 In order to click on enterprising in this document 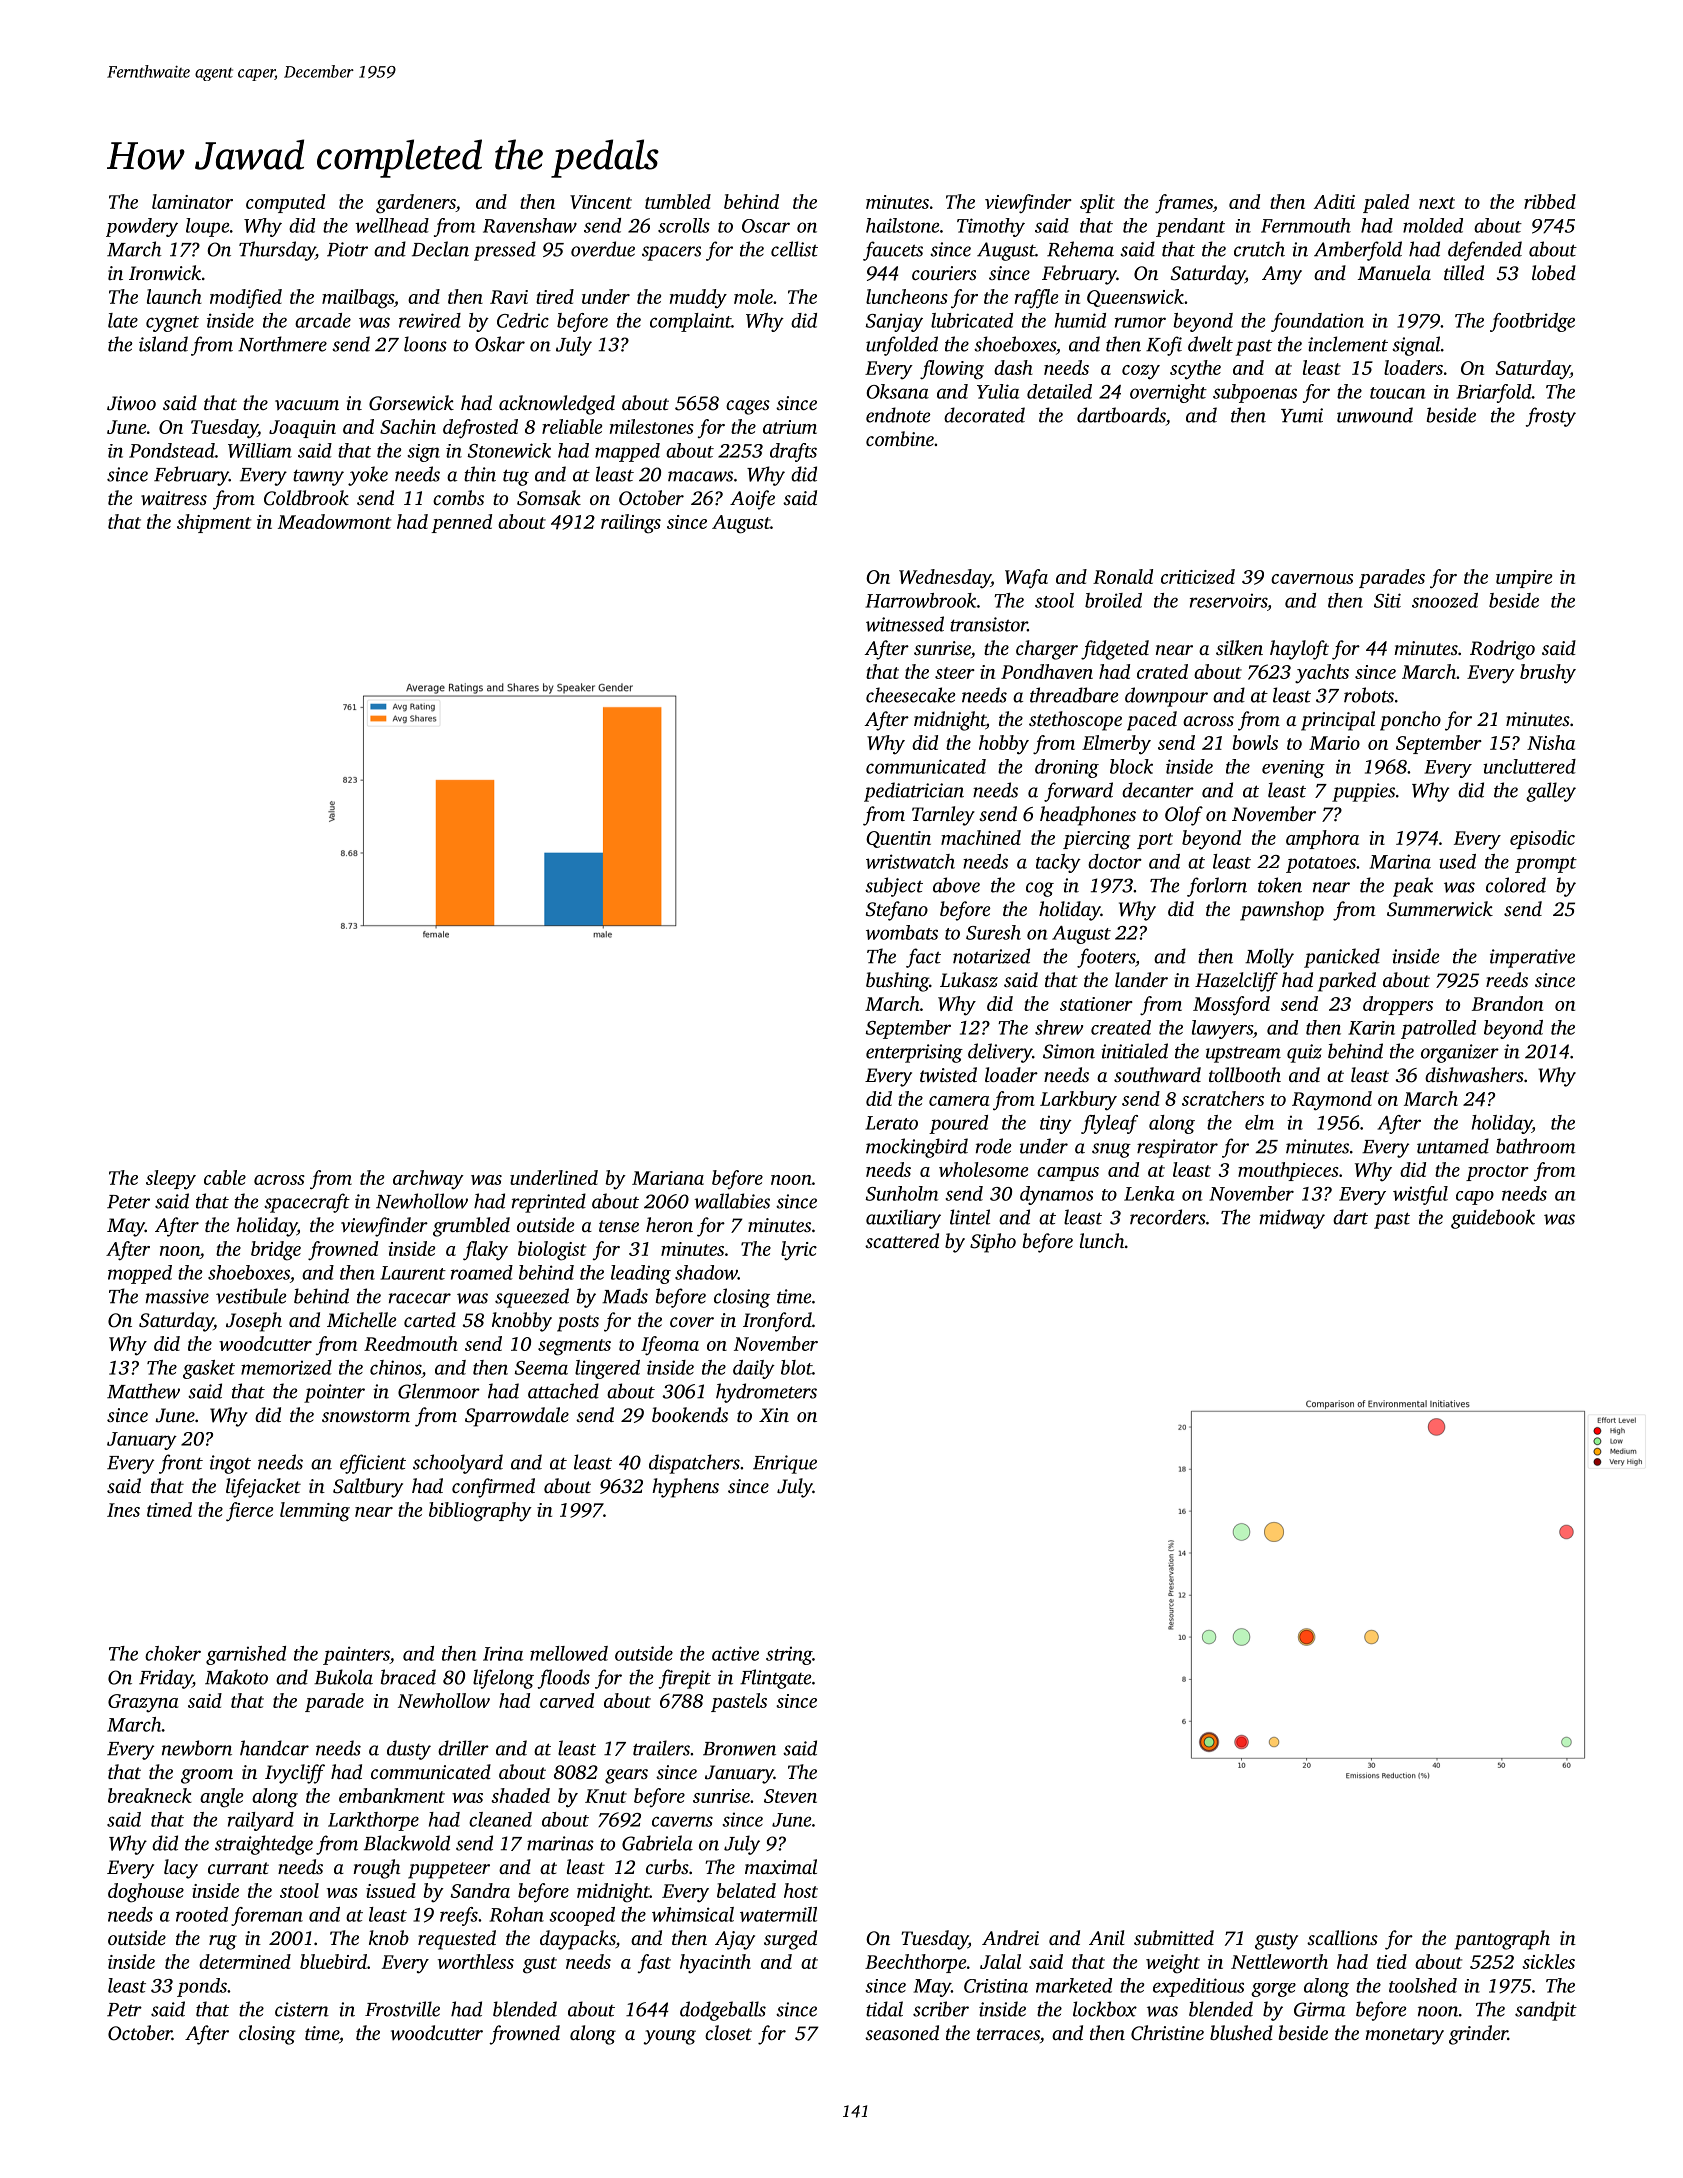, I will do `click(914, 1053)`.
